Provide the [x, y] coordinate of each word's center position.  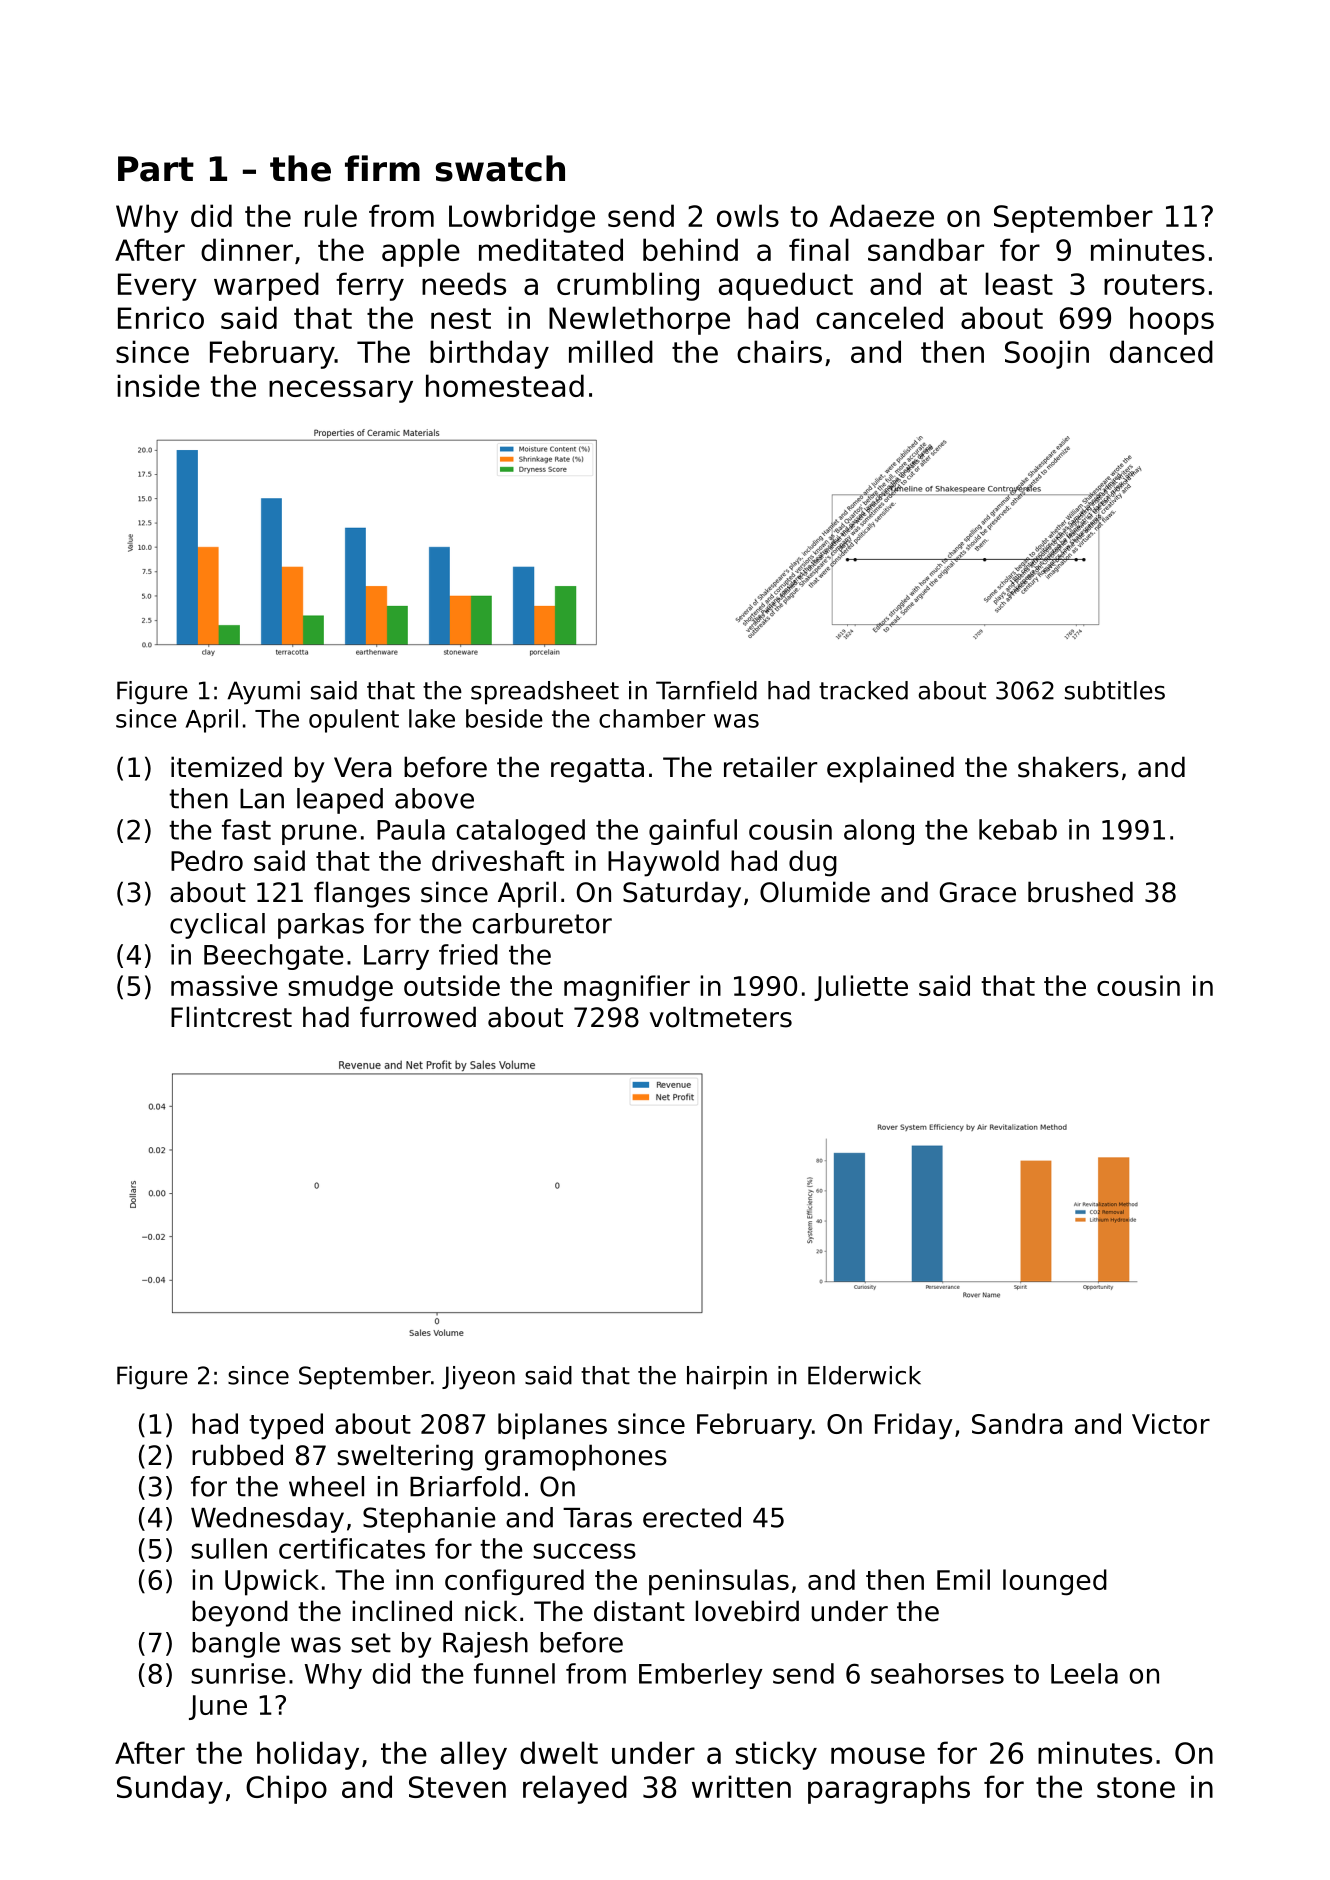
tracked [863, 690]
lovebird [747, 1611]
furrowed [418, 1017]
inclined [402, 1611]
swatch [500, 168]
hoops [1172, 320]
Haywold [663, 863]
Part [156, 169]
